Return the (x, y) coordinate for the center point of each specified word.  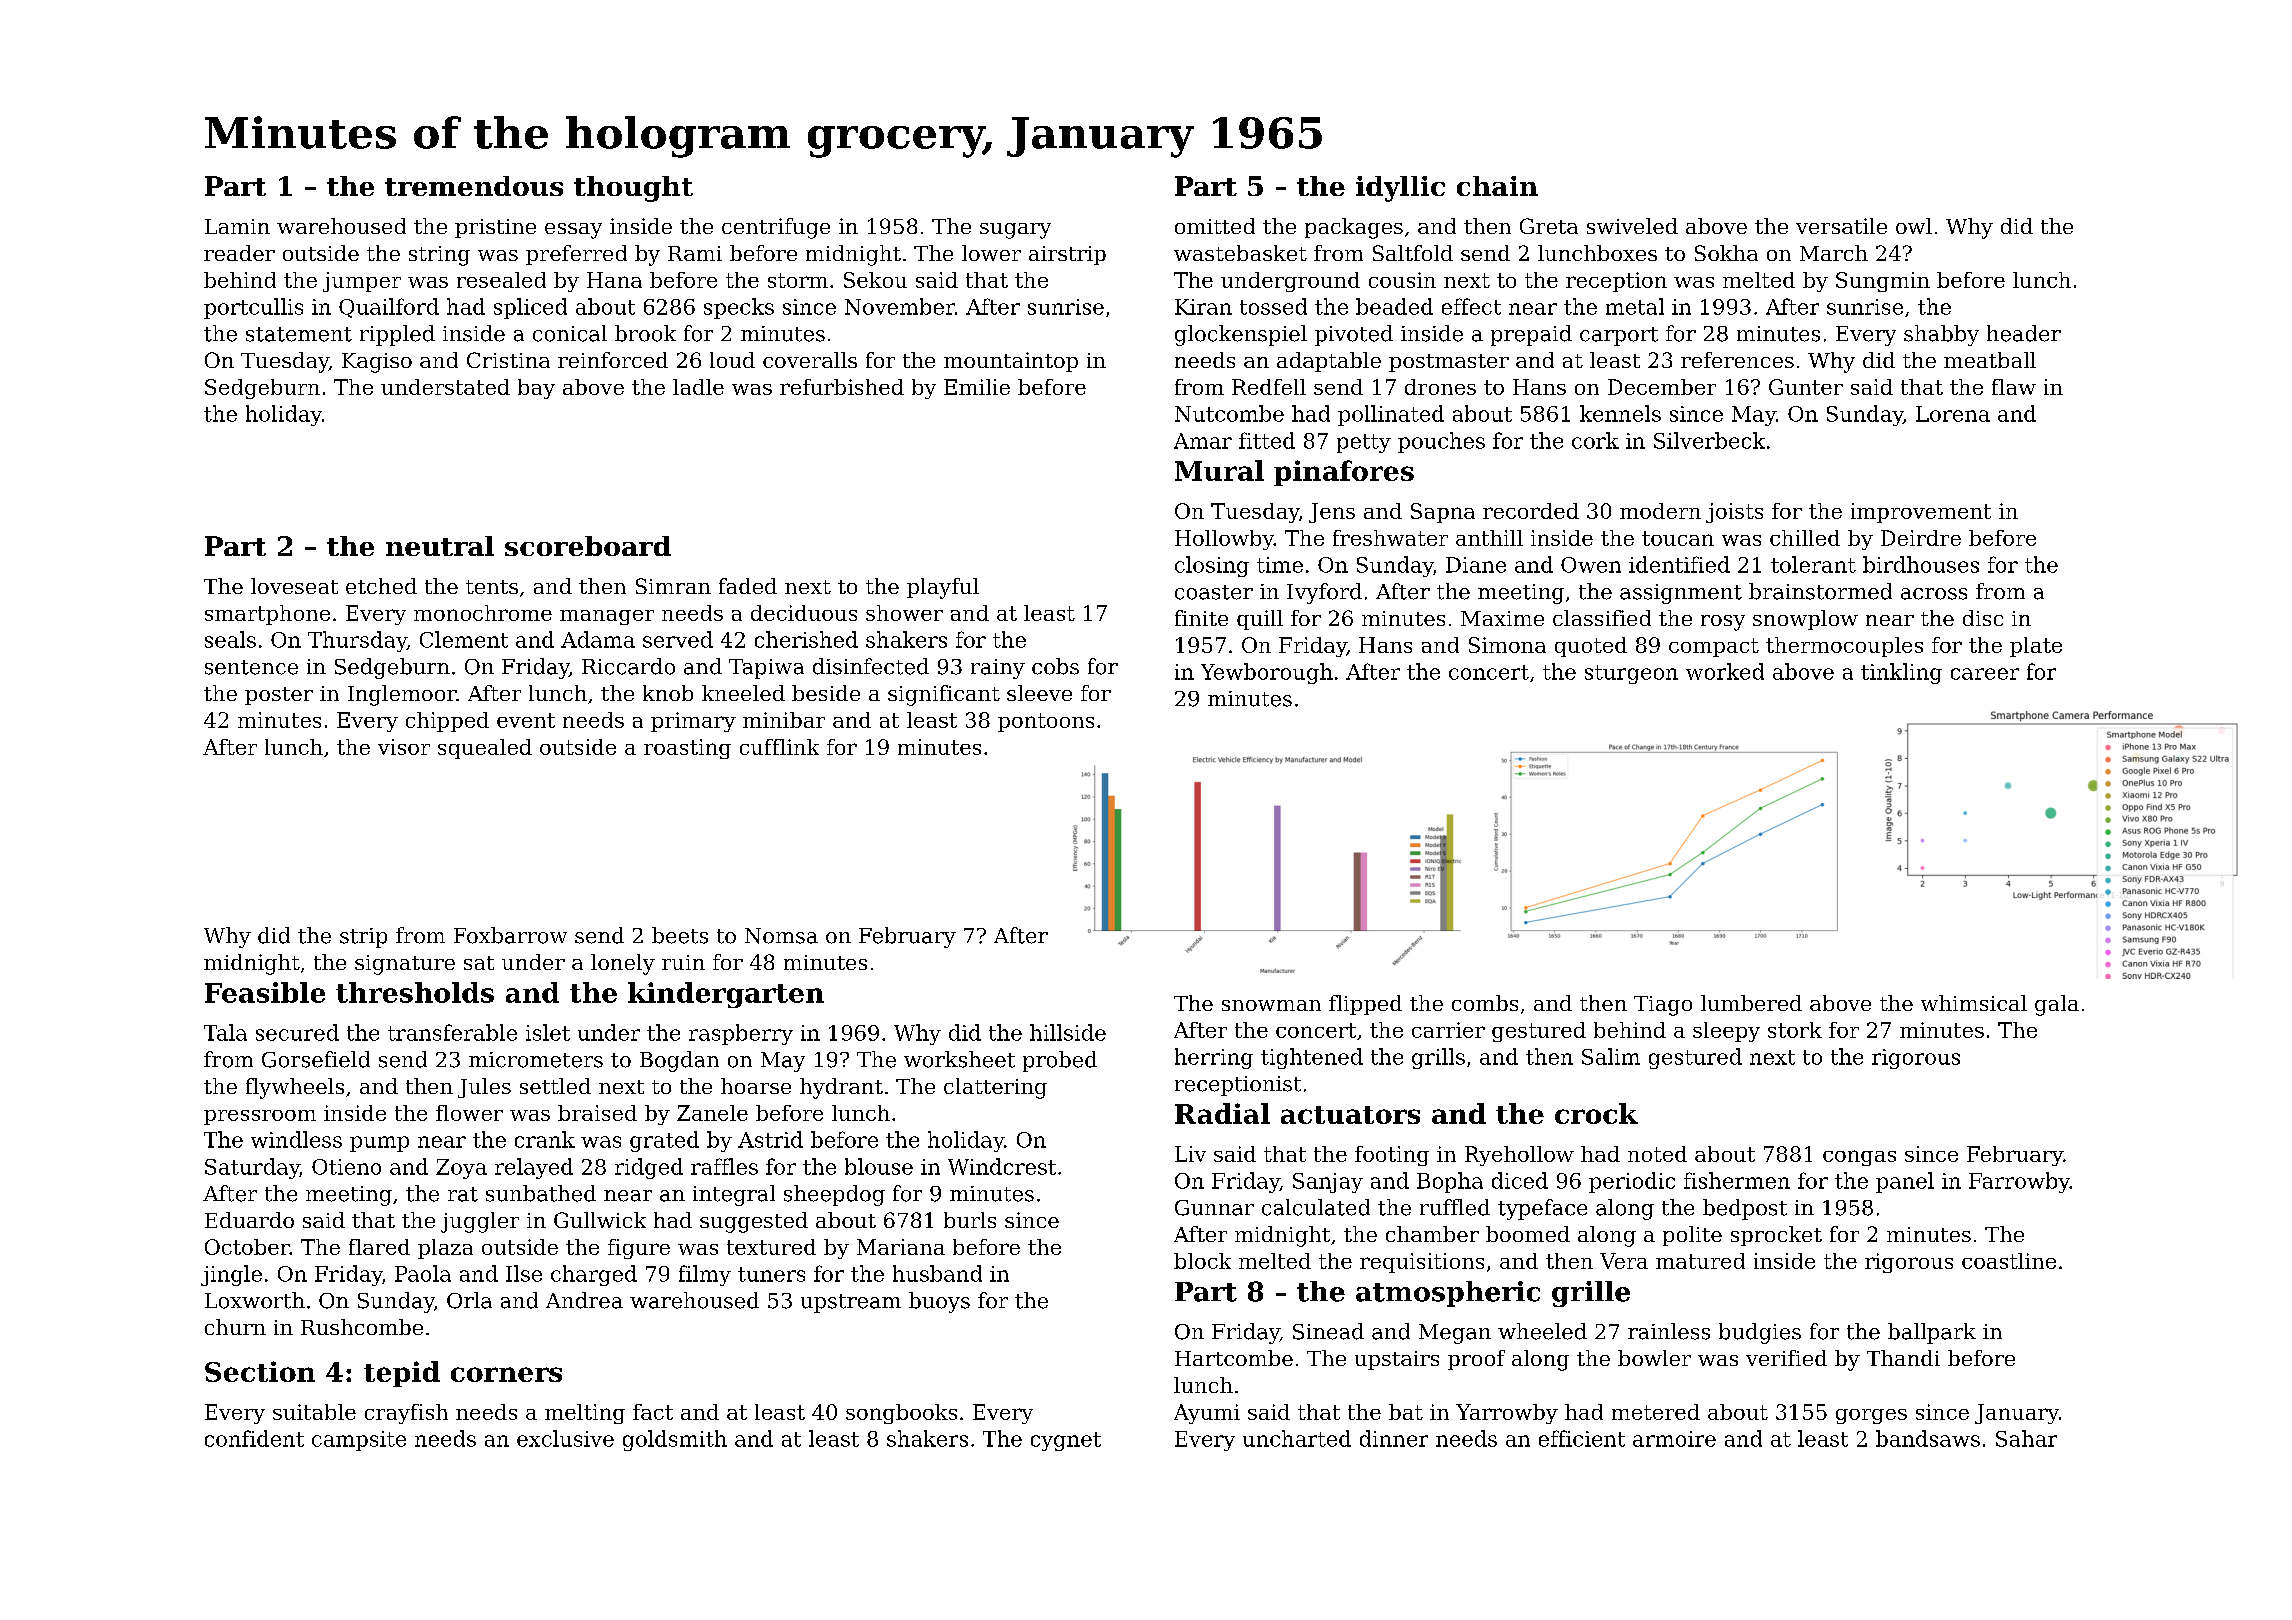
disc (1983, 618)
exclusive (565, 1438)
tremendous (474, 186)
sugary (1015, 231)
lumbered (1751, 1003)
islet (548, 1032)
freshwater (1390, 538)
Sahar (2026, 1438)
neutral (440, 546)
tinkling (1901, 673)
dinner (1394, 1438)
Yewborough (1267, 673)
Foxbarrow (510, 935)
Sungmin (1883, 282)
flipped (1365, 1005)
